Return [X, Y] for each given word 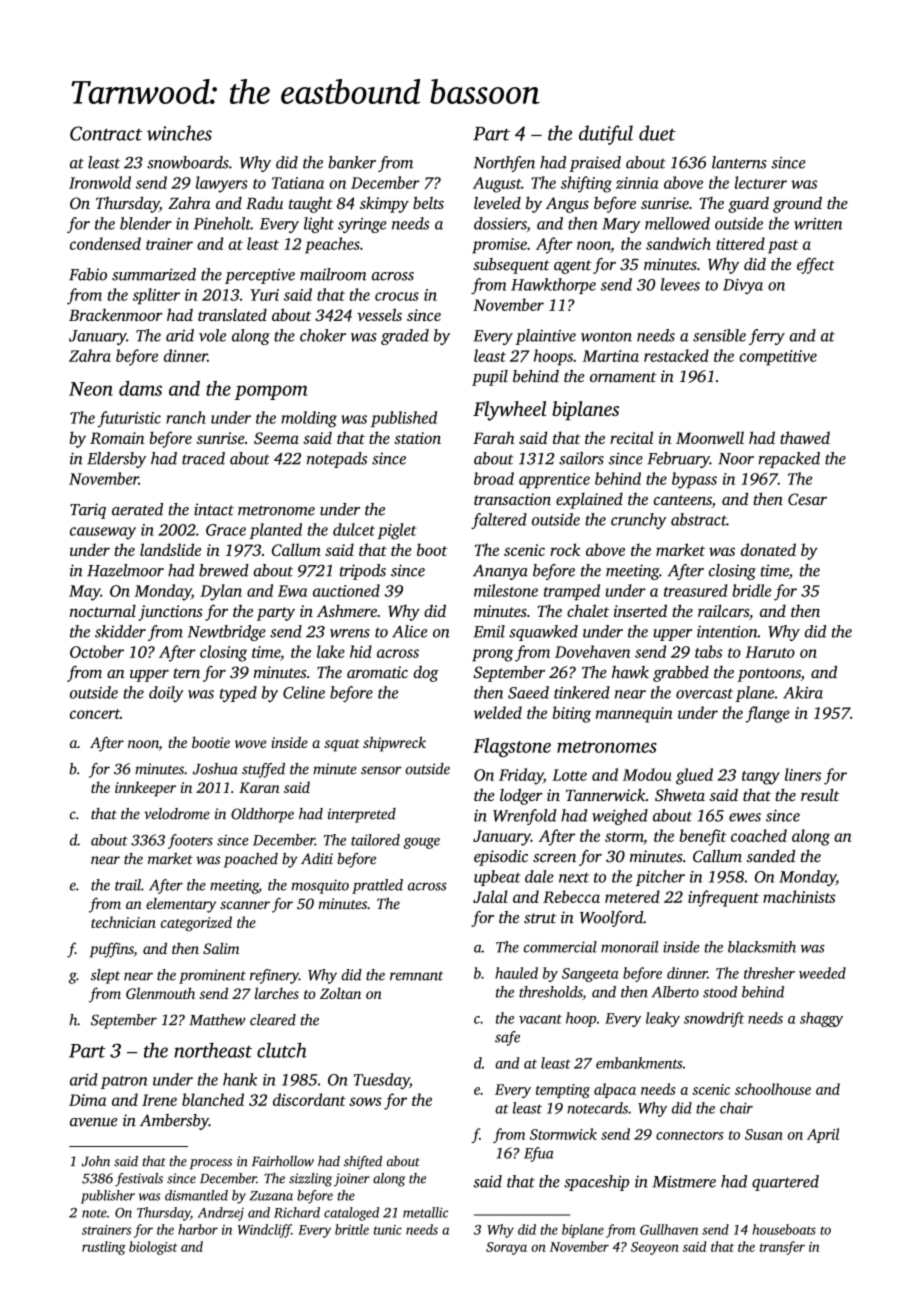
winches [179, 133]
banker [352, 162]
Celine [304, 692]
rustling [104, 1248]
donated [768, 549]
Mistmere [684, 1181]
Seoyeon [655, 1248]
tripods [363, 572]
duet [657, 133]
